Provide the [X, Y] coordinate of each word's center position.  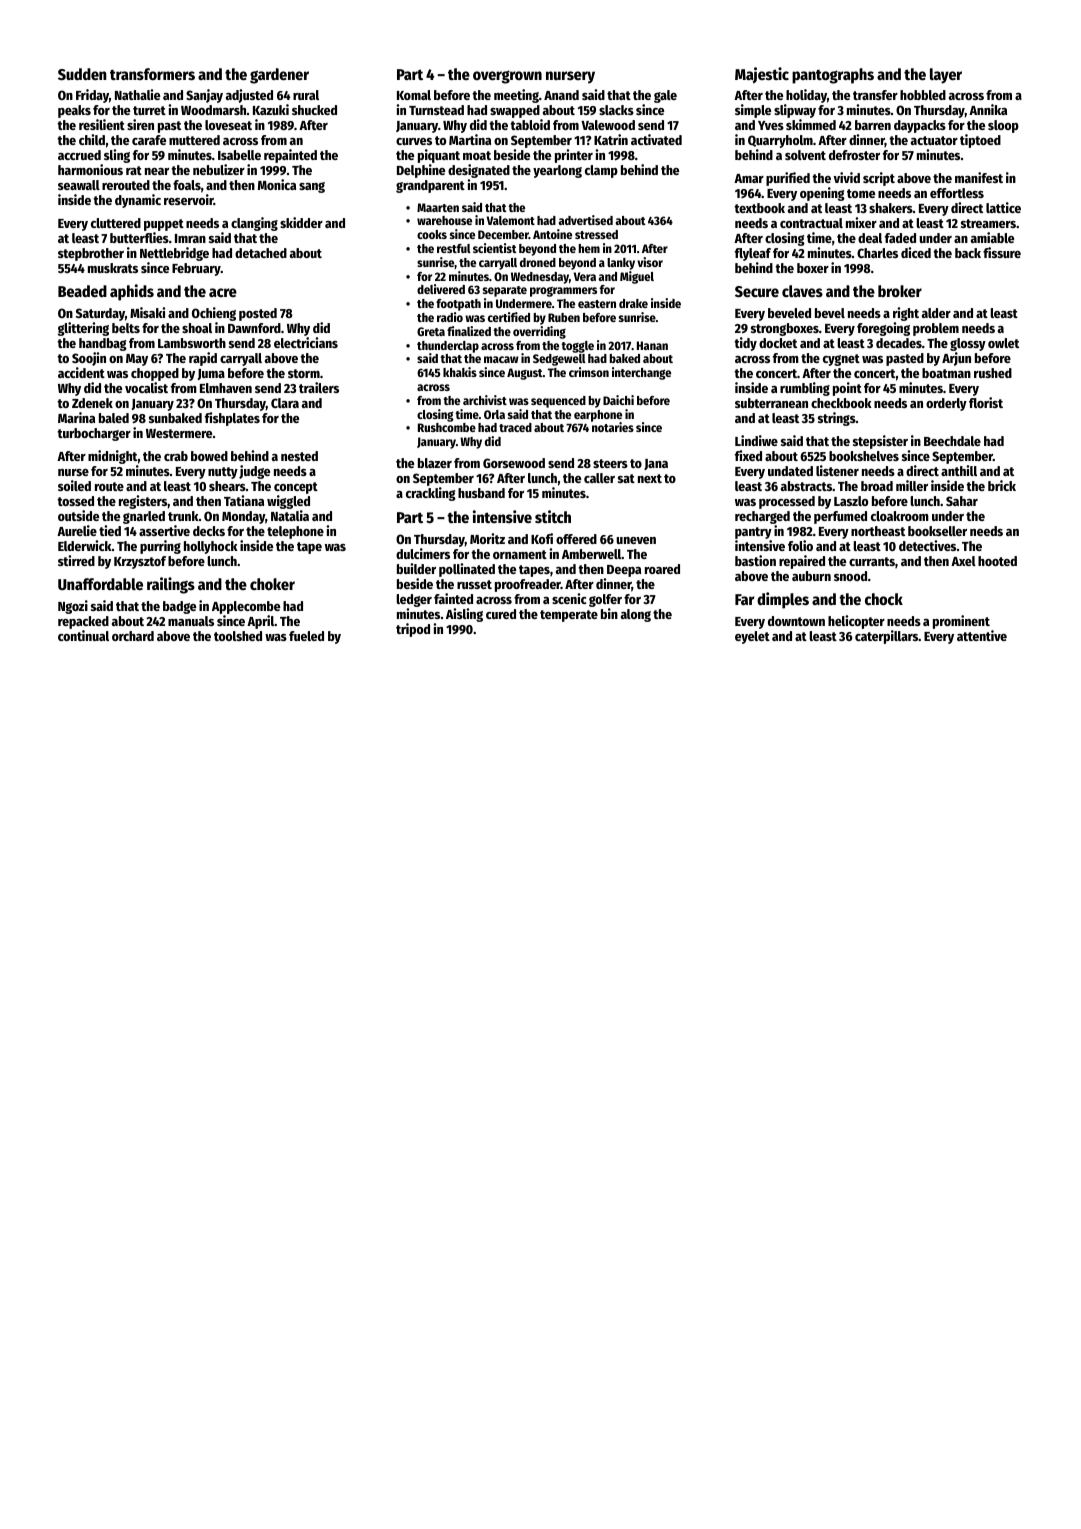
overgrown [507, 77]
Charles [877, 253]
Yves [771, 125]
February [196, 269]
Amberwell [592, 554]
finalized [469, 331]
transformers [152, 74]
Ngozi [73, 607]
